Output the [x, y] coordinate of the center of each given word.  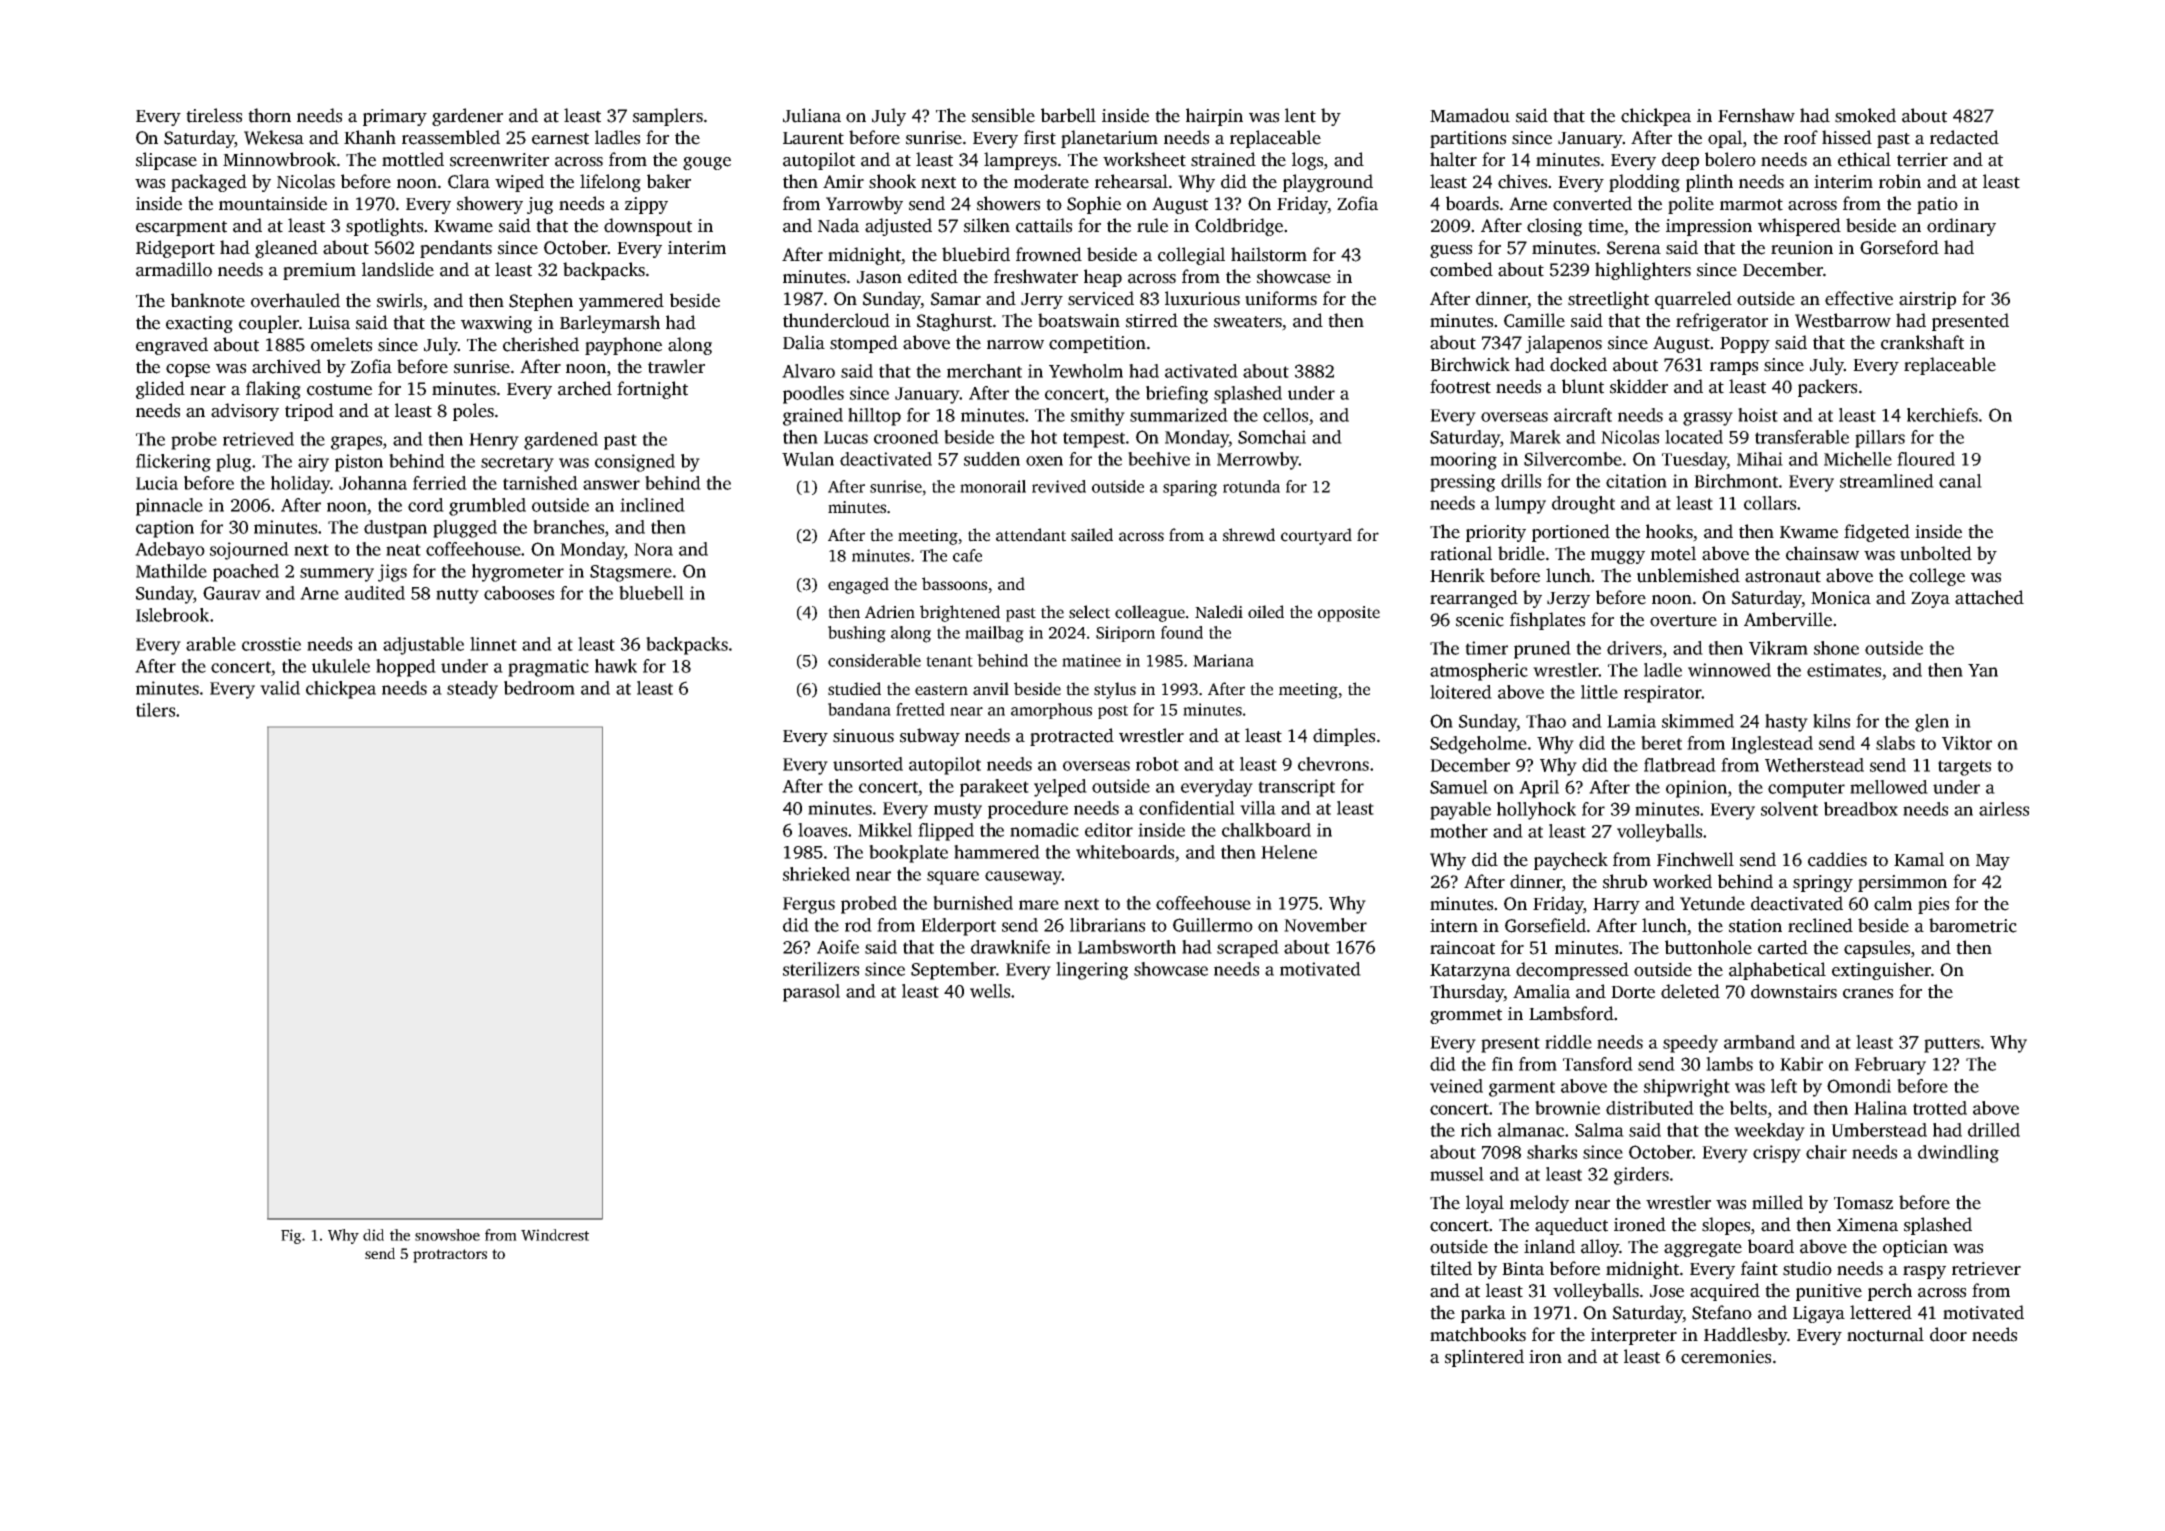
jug [540, 205]
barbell [1068, 115]
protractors [450, 1256]
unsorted [868, 764]
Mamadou [1470, 115]
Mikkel [885, 830]
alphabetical [1777, 971]
